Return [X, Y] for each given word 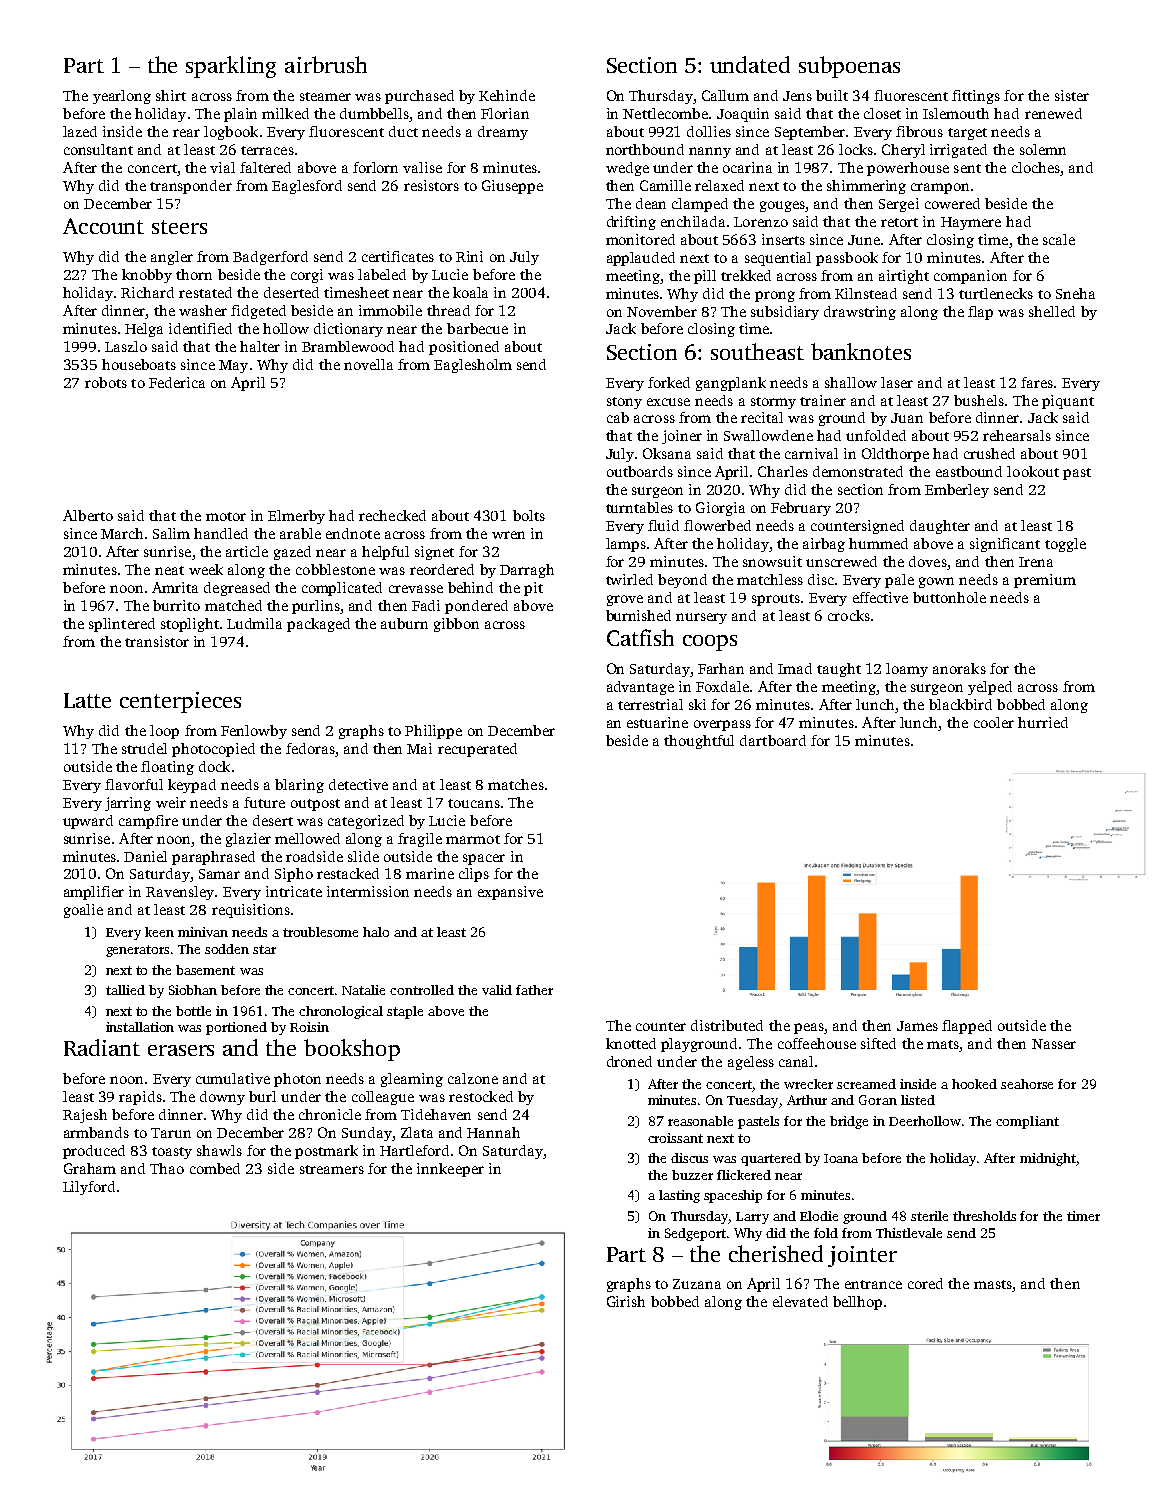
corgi [307, 276]
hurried [1043, 722]
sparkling [231, 67]
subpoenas [849, 67]
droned [629, 1061]
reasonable [700, 1121]
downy [222, 1098]
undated [750, 64]
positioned [464, 348]
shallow [851, 382]
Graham [90, 1168]
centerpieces [180, 702]
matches [516, 784]
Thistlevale [909, 1233]
